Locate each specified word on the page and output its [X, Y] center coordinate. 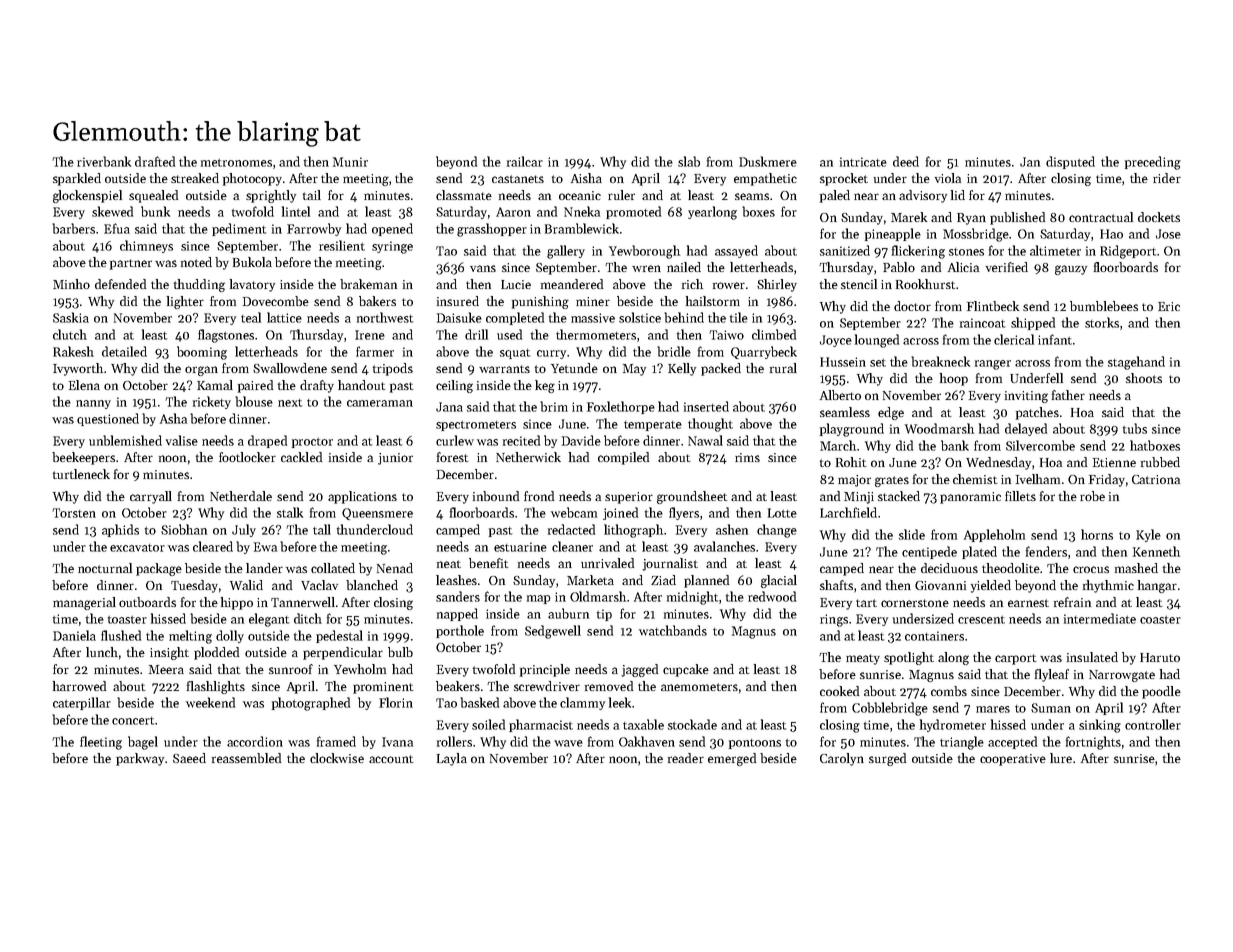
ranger [993, 365]
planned [706, 581]
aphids [120, 530]
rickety [212, 402]
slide [912, 534]
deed [906, 161]
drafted [155, 161]
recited [521, 440]
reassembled [246, 758]
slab [689, 161]
